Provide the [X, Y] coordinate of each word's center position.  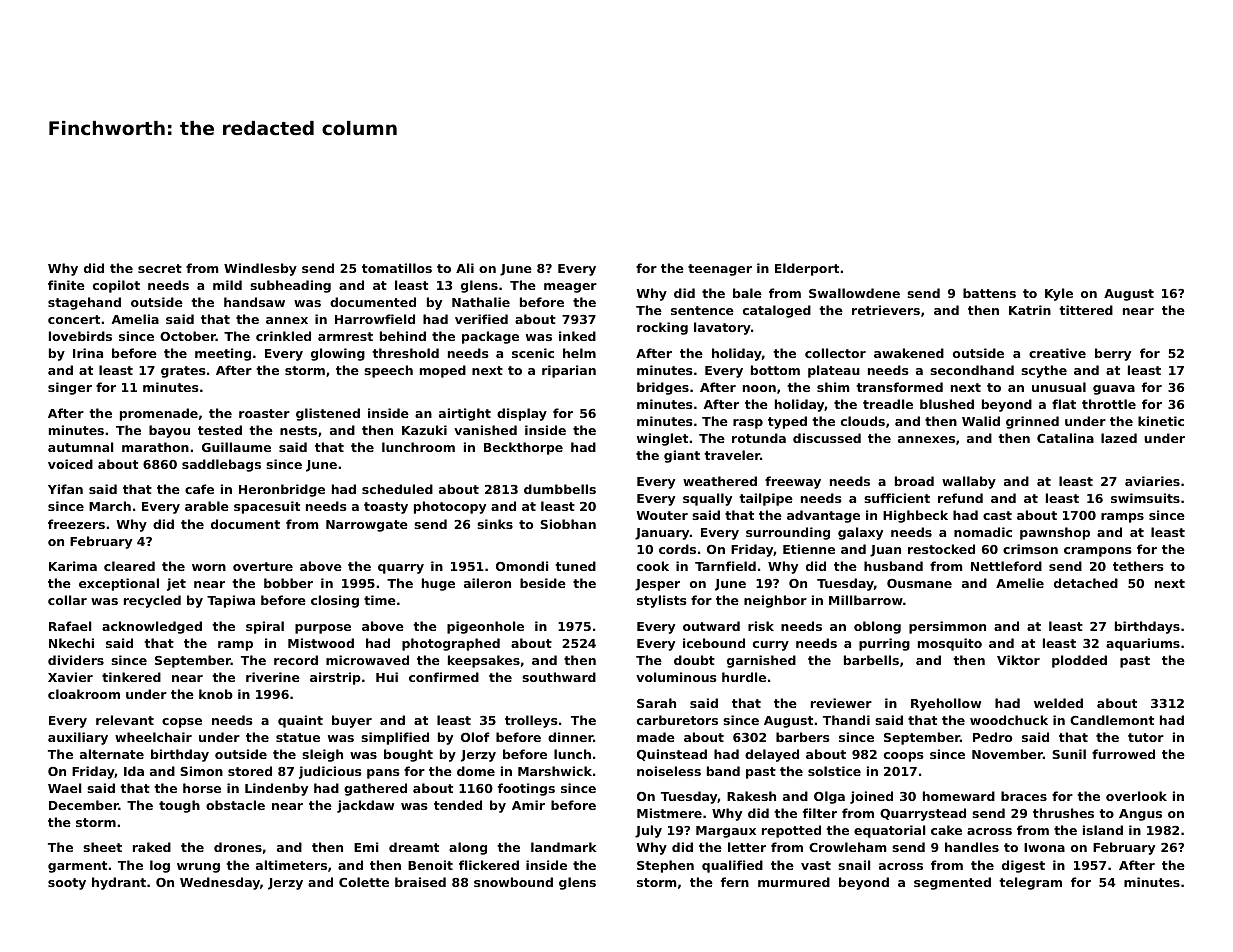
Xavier [70, 677]
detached [1086, 583]
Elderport [807, 269]
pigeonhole [485, 627]
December [84, 805]
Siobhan [568, 524]
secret [160, 268]
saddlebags [221, 465]
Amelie [1020, 583]
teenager [720, 270]
